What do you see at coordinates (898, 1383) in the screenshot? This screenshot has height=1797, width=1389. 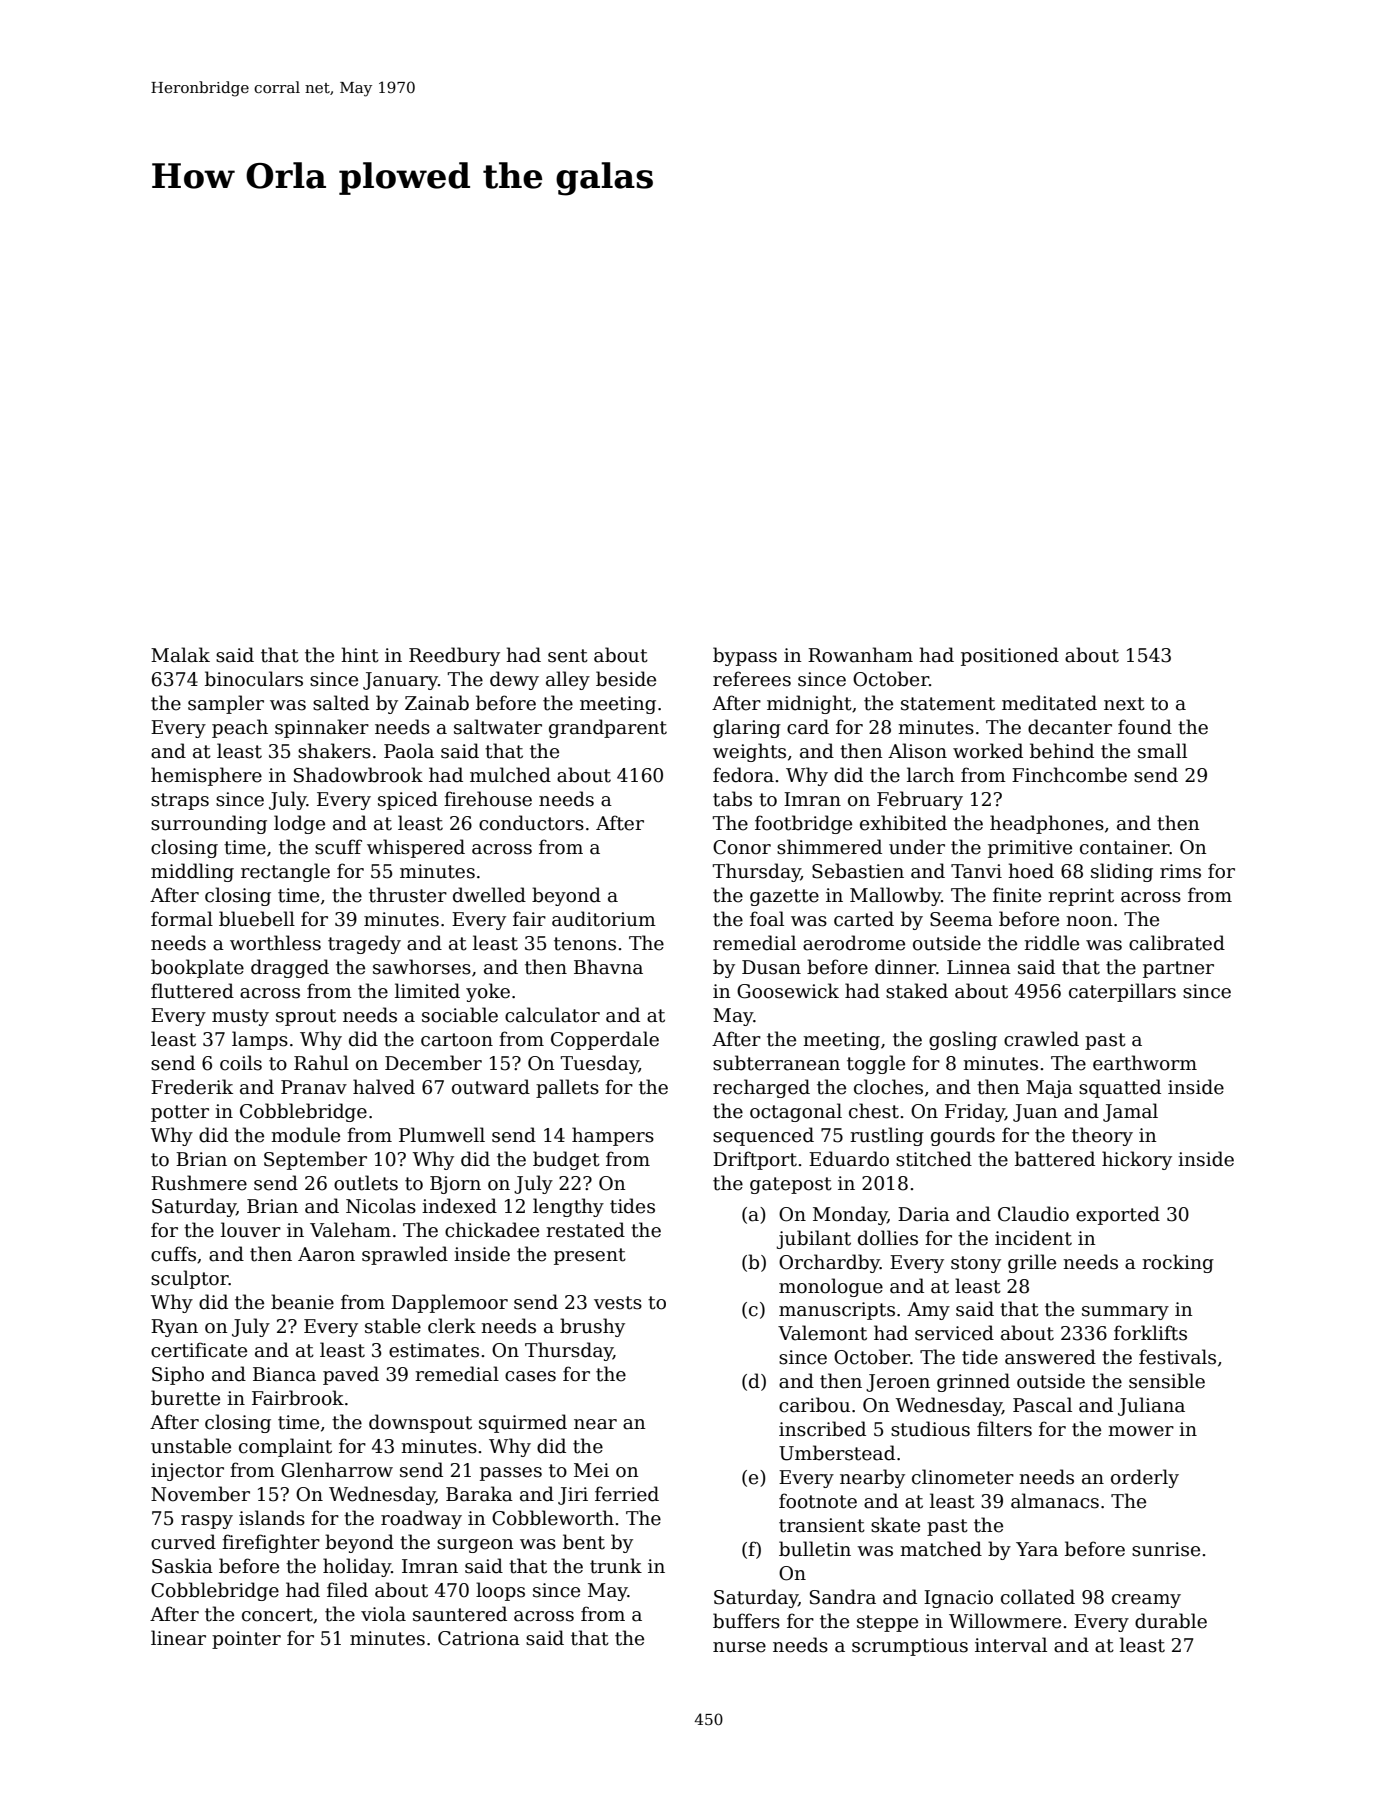 I see `Jeroen` at bounding box center [898, 1383].
